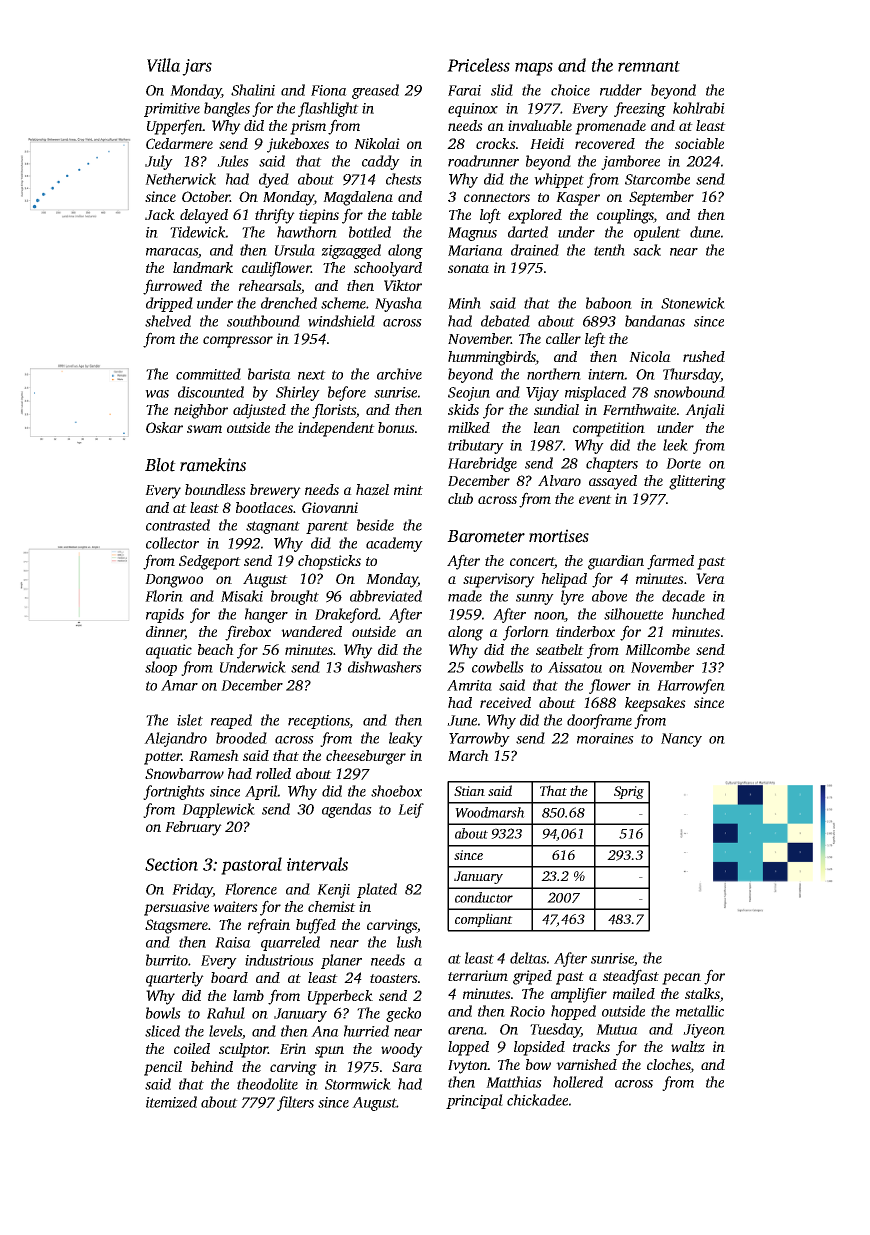  What do you see at coordinates (629, 792) in the screenshot?
I see `Sprig` at bounding box center [629, 792].
